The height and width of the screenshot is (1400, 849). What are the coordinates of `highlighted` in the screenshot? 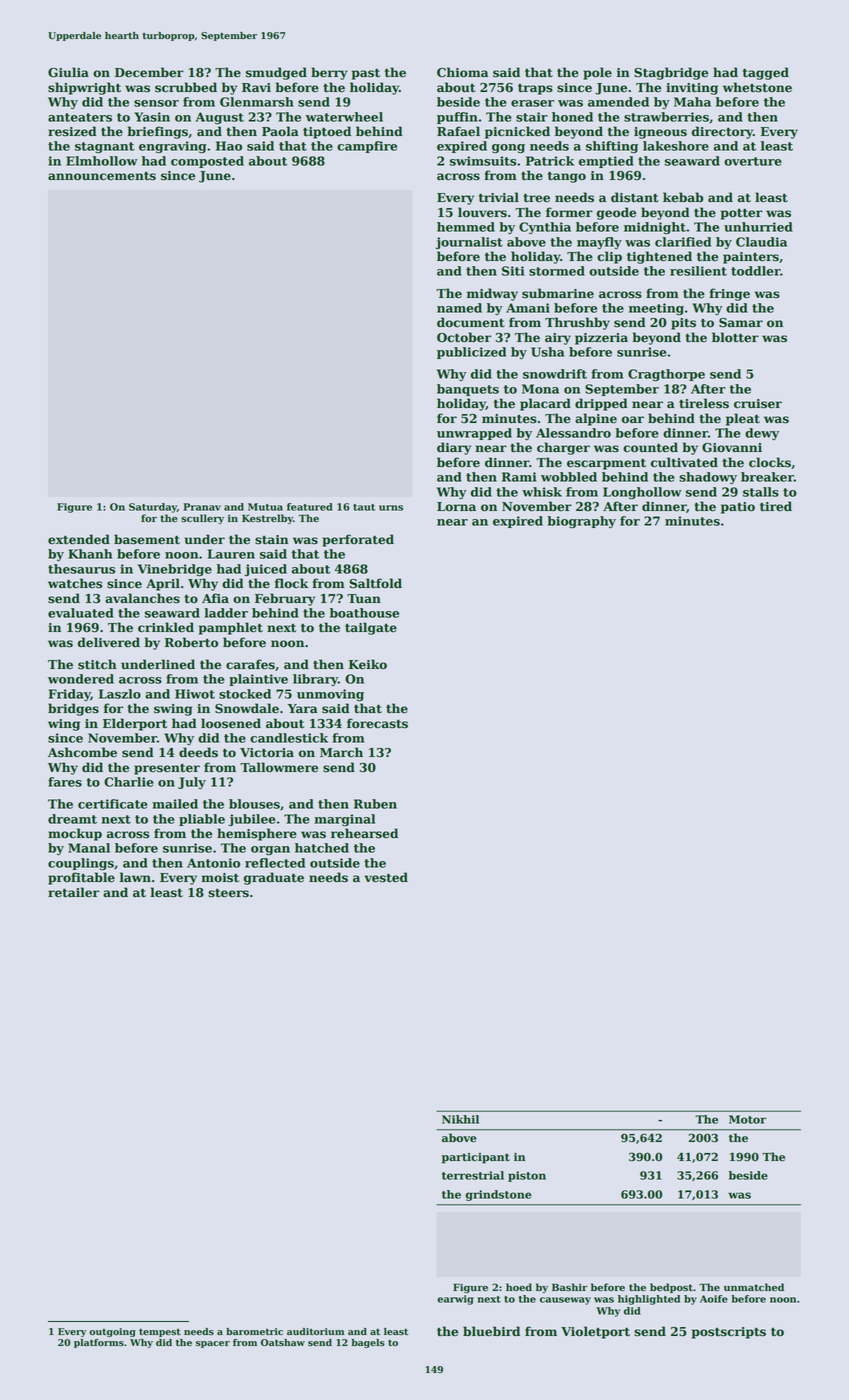 It's located at (649, 1300).
